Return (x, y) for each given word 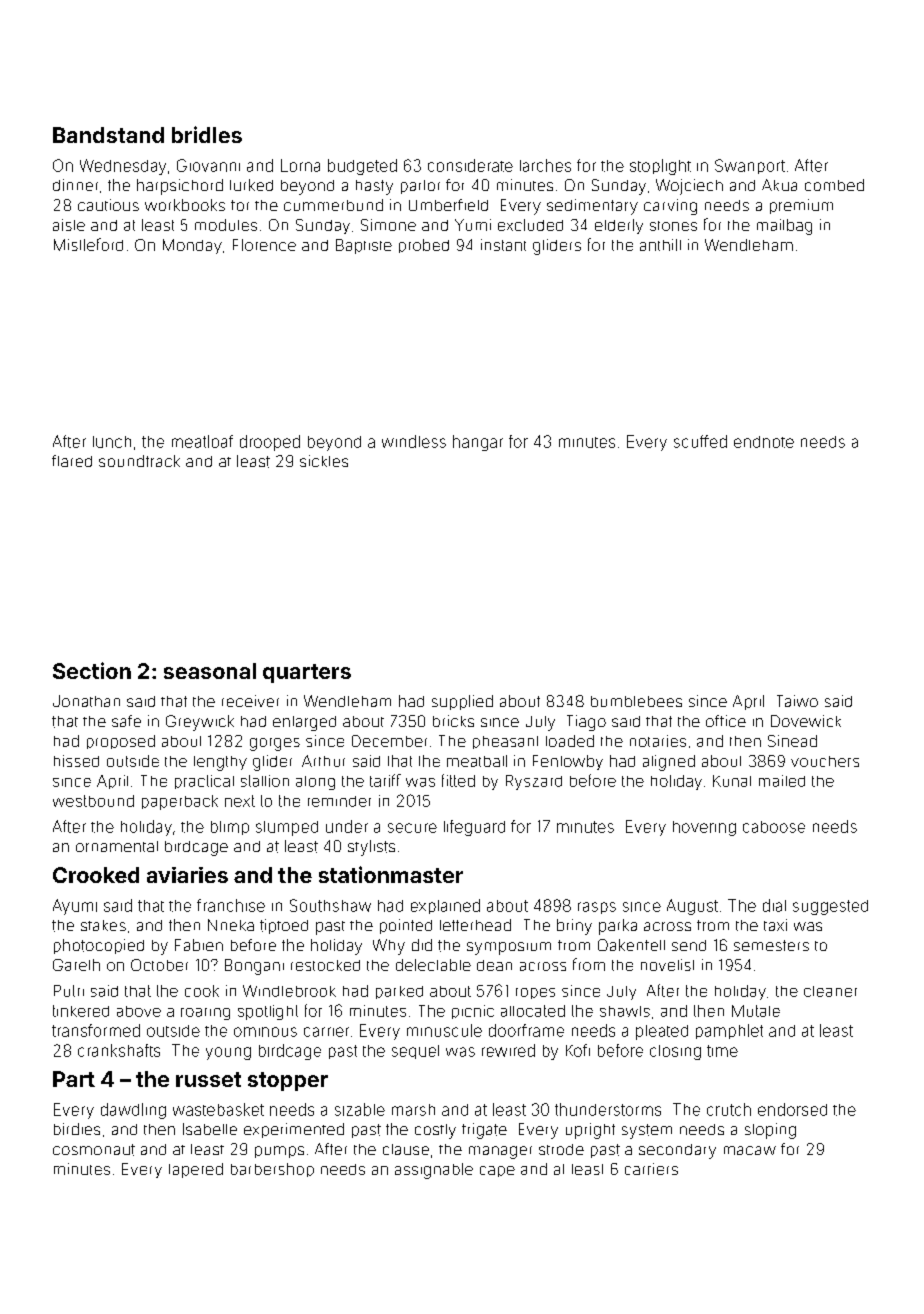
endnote (764, 442)
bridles (207, 134)
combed (834, 185)
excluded (530, 225)
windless (414, 441)
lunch (112, 442)
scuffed (700, 441)
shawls (625, 1011)
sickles (324, 461)
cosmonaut (94, 1150)
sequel (415, 1052)
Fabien (199, 945)
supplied (462, 702)
